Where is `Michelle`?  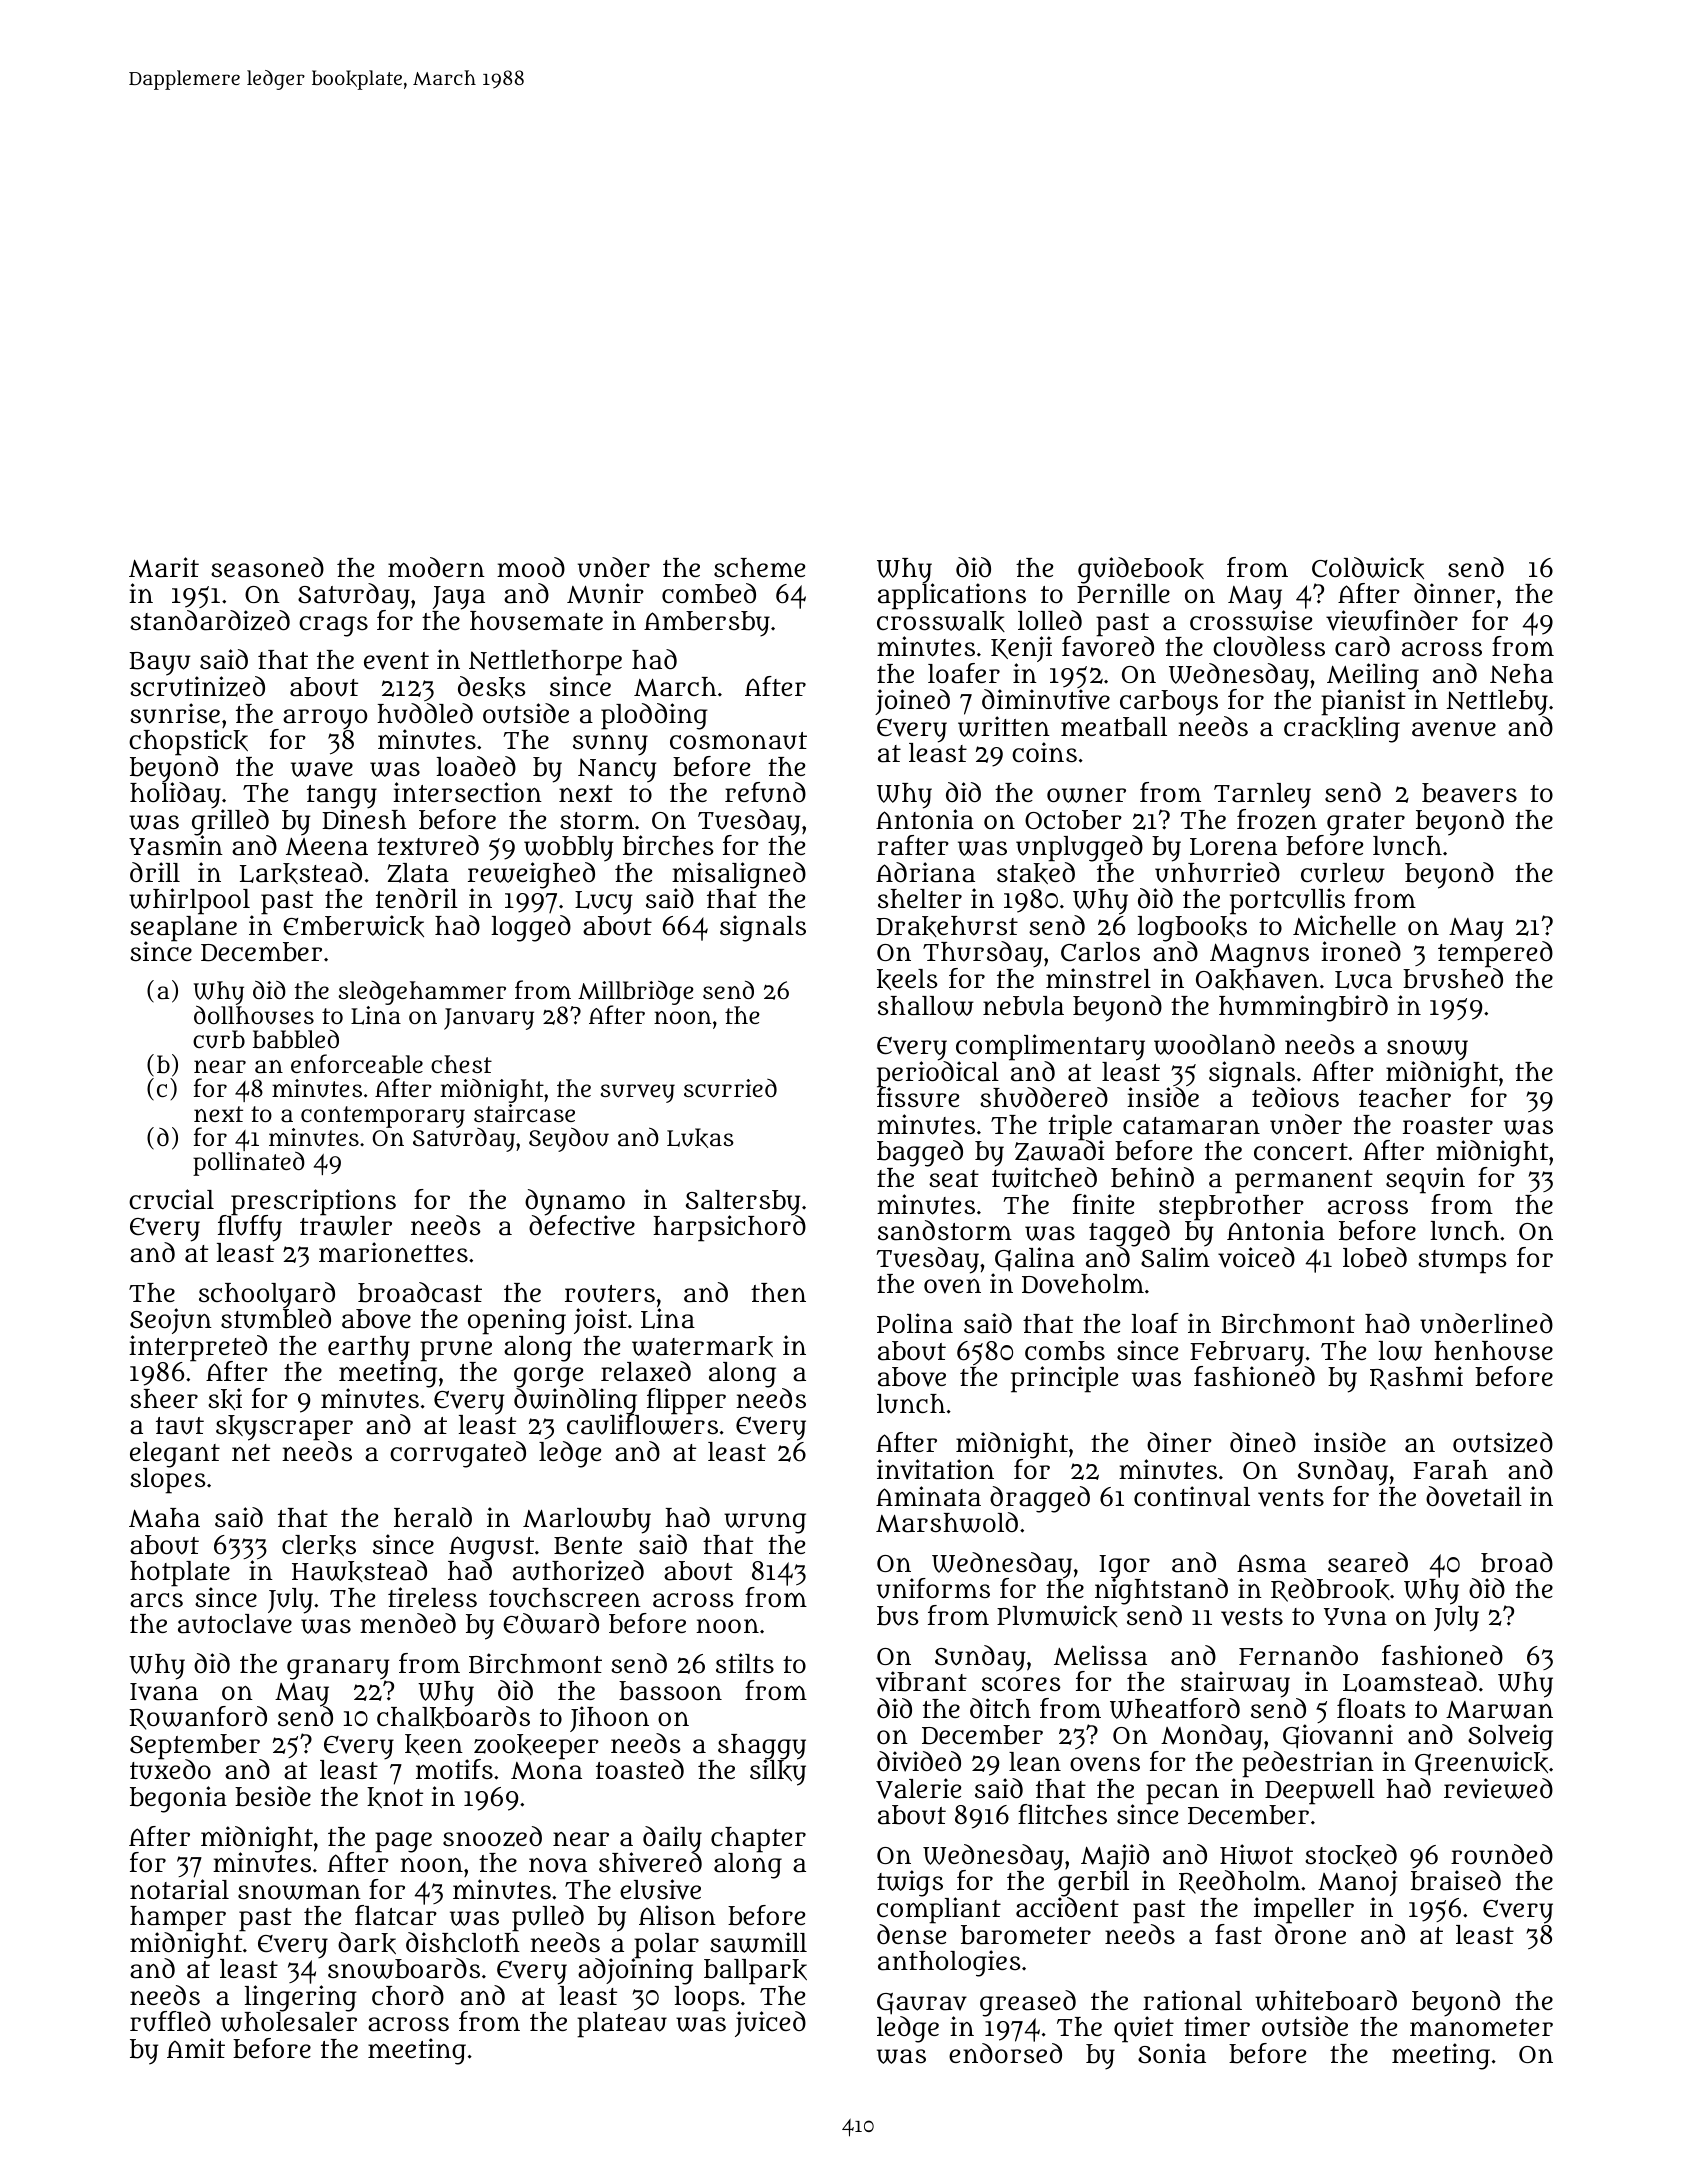 Michelle is located at coordinates (1344, 925).
